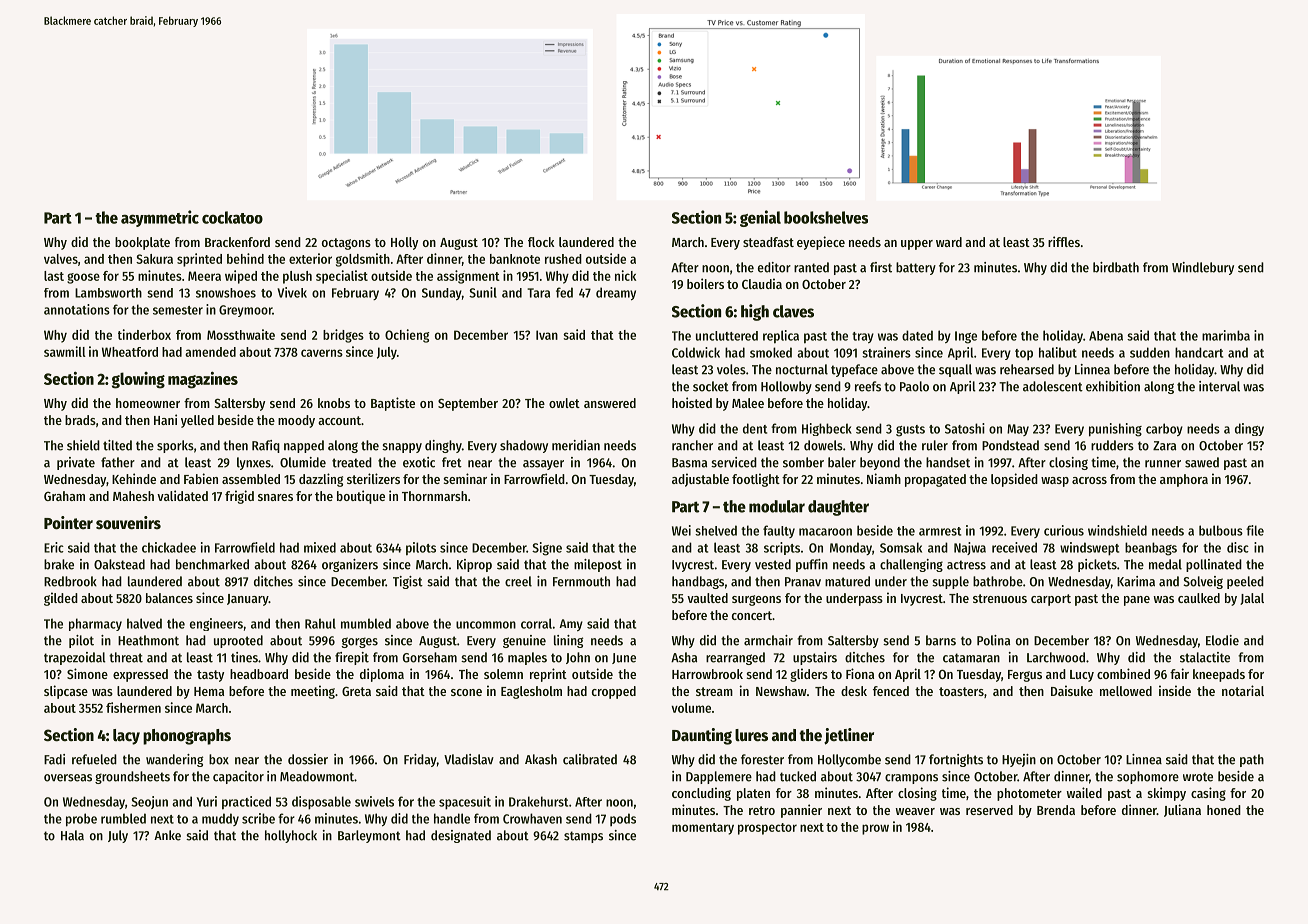 The height and width of the screenshot is (924, 1308). I want to click on marimba, so click(1226, 335).
